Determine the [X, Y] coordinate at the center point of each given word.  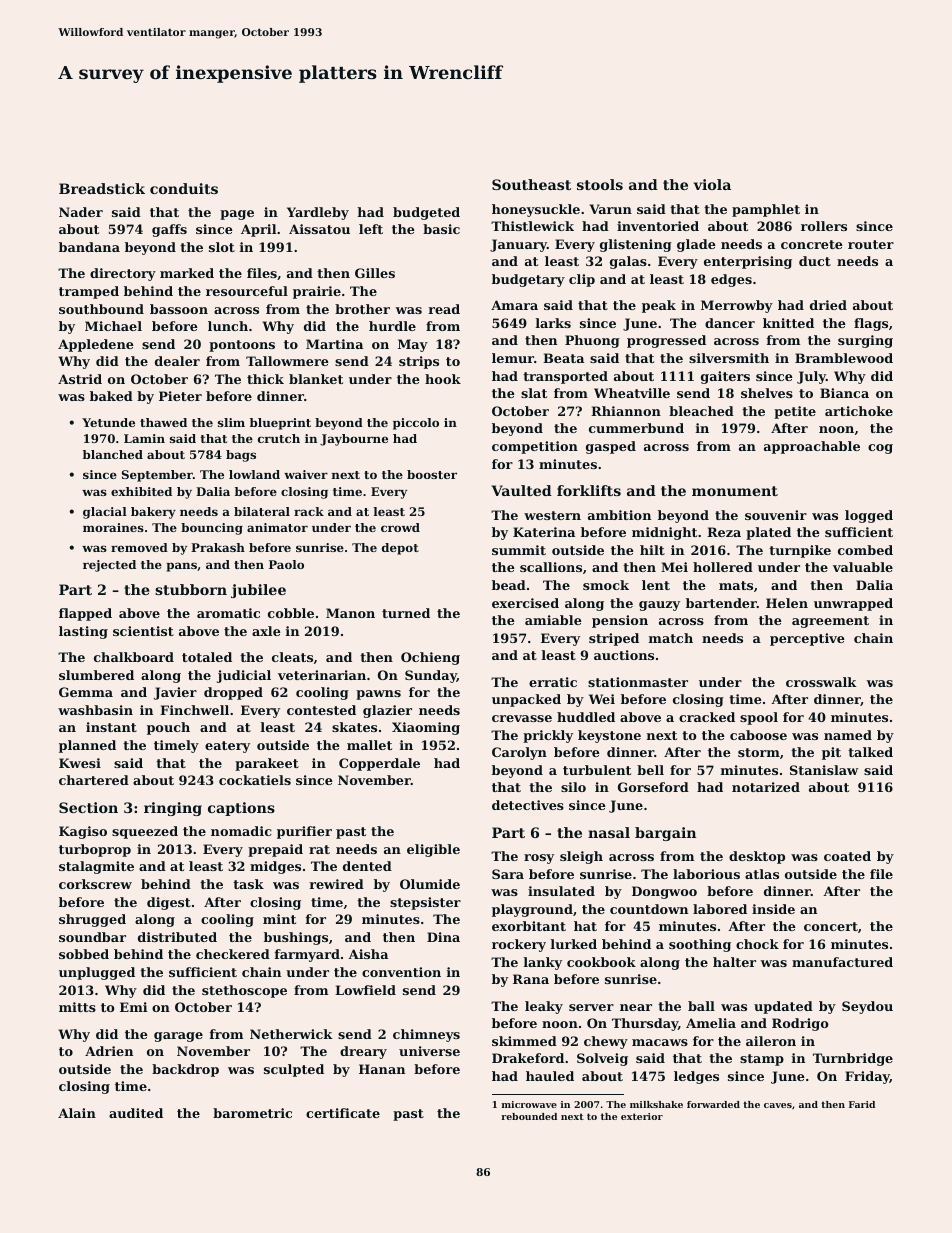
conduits [184, 188]
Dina [443, 937]
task [248, 884]
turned [406, 613]
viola [712, 184]
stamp [762, 1060]
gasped [611, 447]
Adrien [109, 1051]
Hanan [382, 1069]
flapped [85, 614]
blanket [316, 379]
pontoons [242, 346]
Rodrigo [800, 1024]
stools [600, 184]
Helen [787, 603]
